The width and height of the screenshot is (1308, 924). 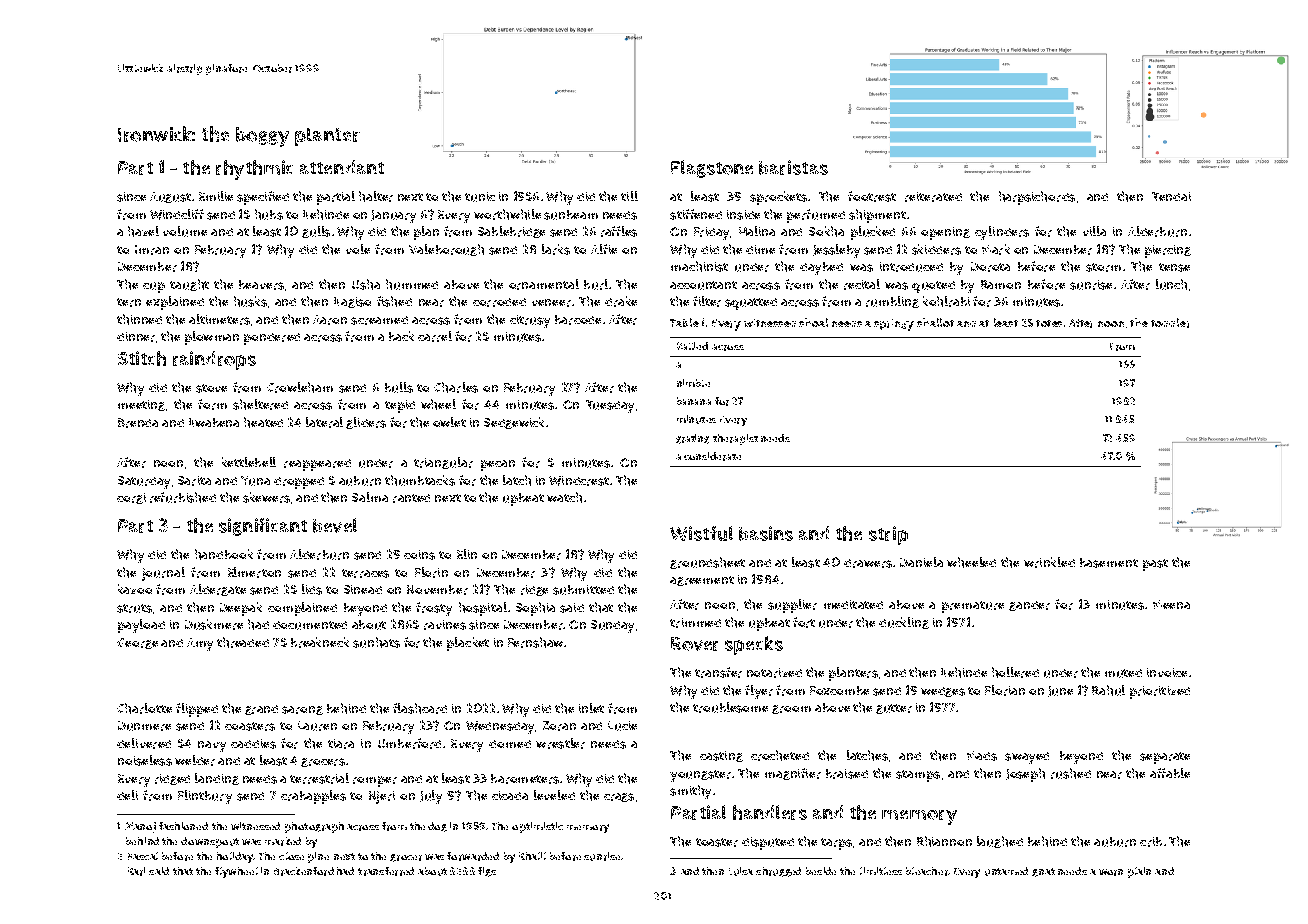 I want to click on piercing, so click(x=1168, y=251).
